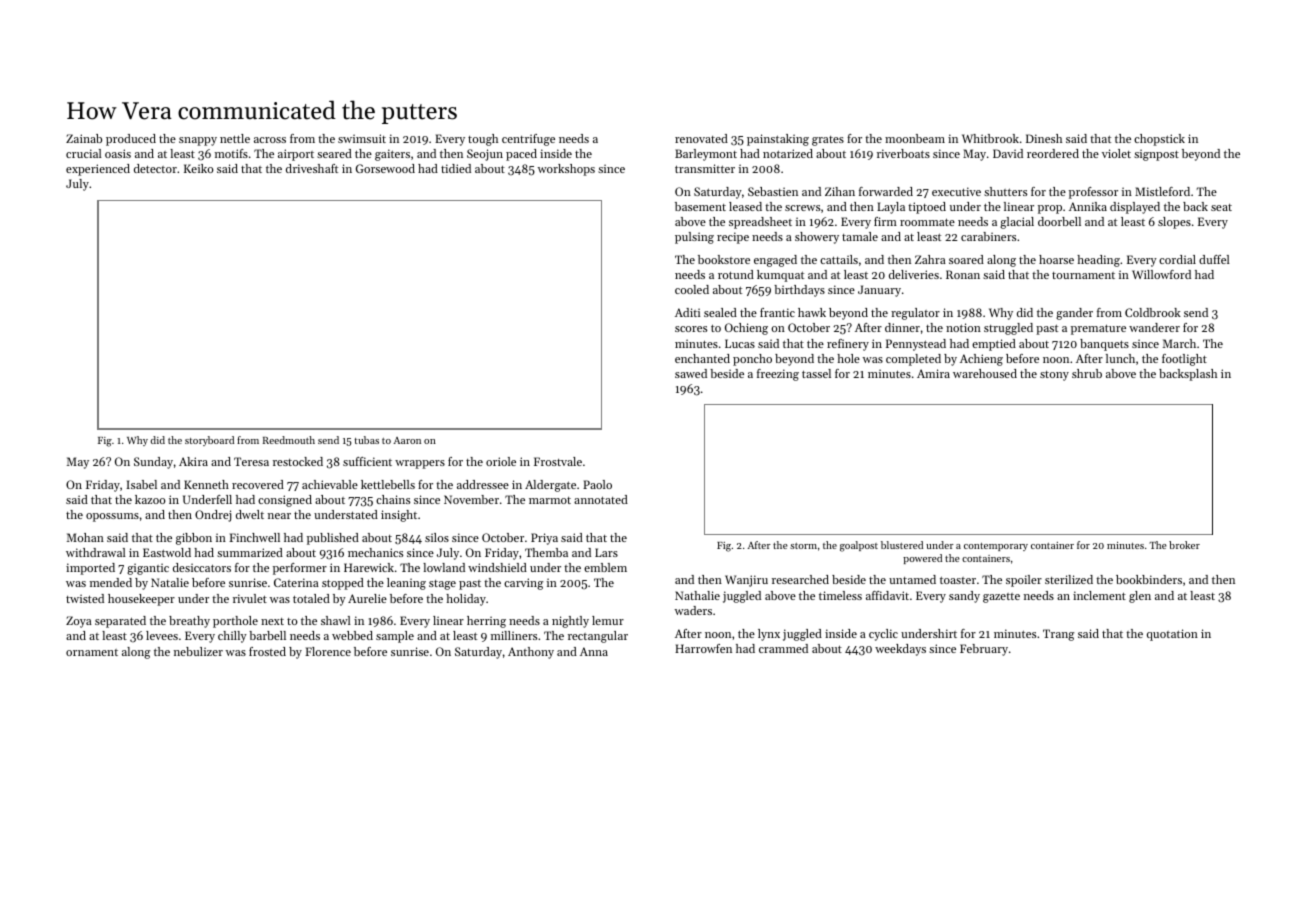 The height and width of the screenshot is (924, 1308). Describe the element at coordinates (701, 138) in the screenshot. I see `renovated` at that location.
